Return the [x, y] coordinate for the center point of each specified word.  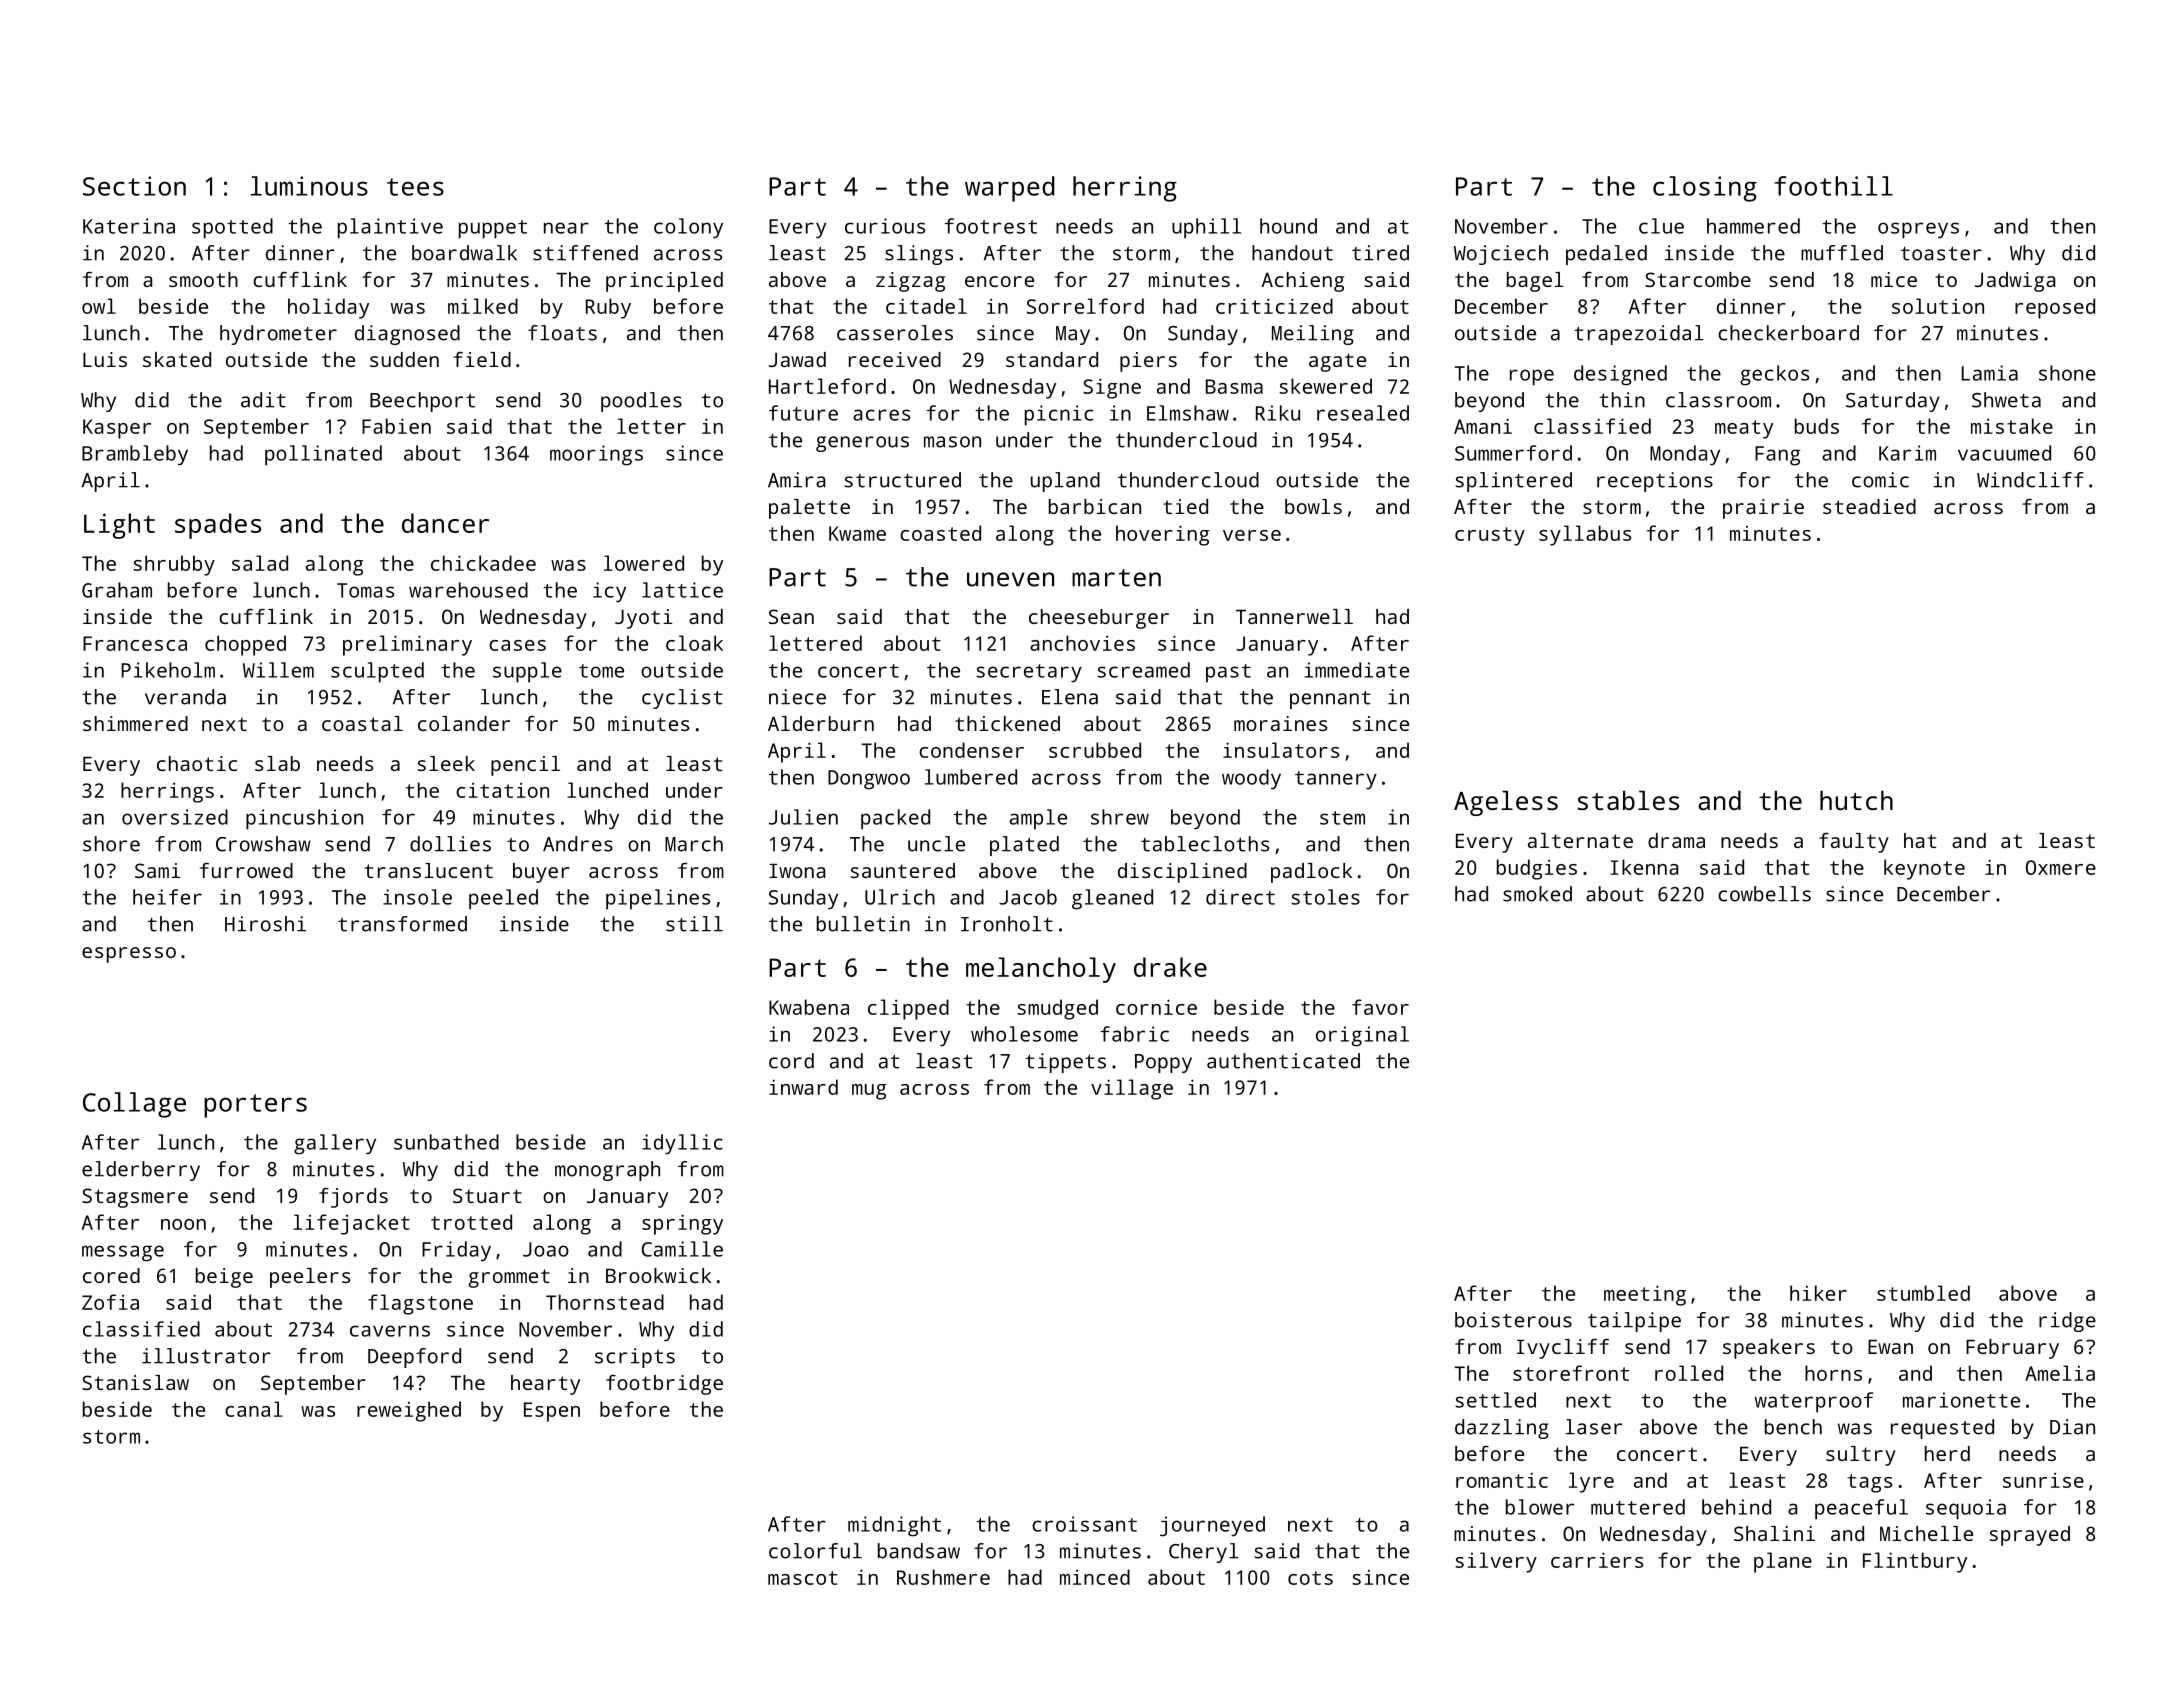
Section [134, 186]
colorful [815, 1551]
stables [1628, 800]
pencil [525, 766]
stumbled [1923, 1293]
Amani [1483, 426]
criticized [1274, 306]
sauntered [902, 870]
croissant [1084, 1524]
